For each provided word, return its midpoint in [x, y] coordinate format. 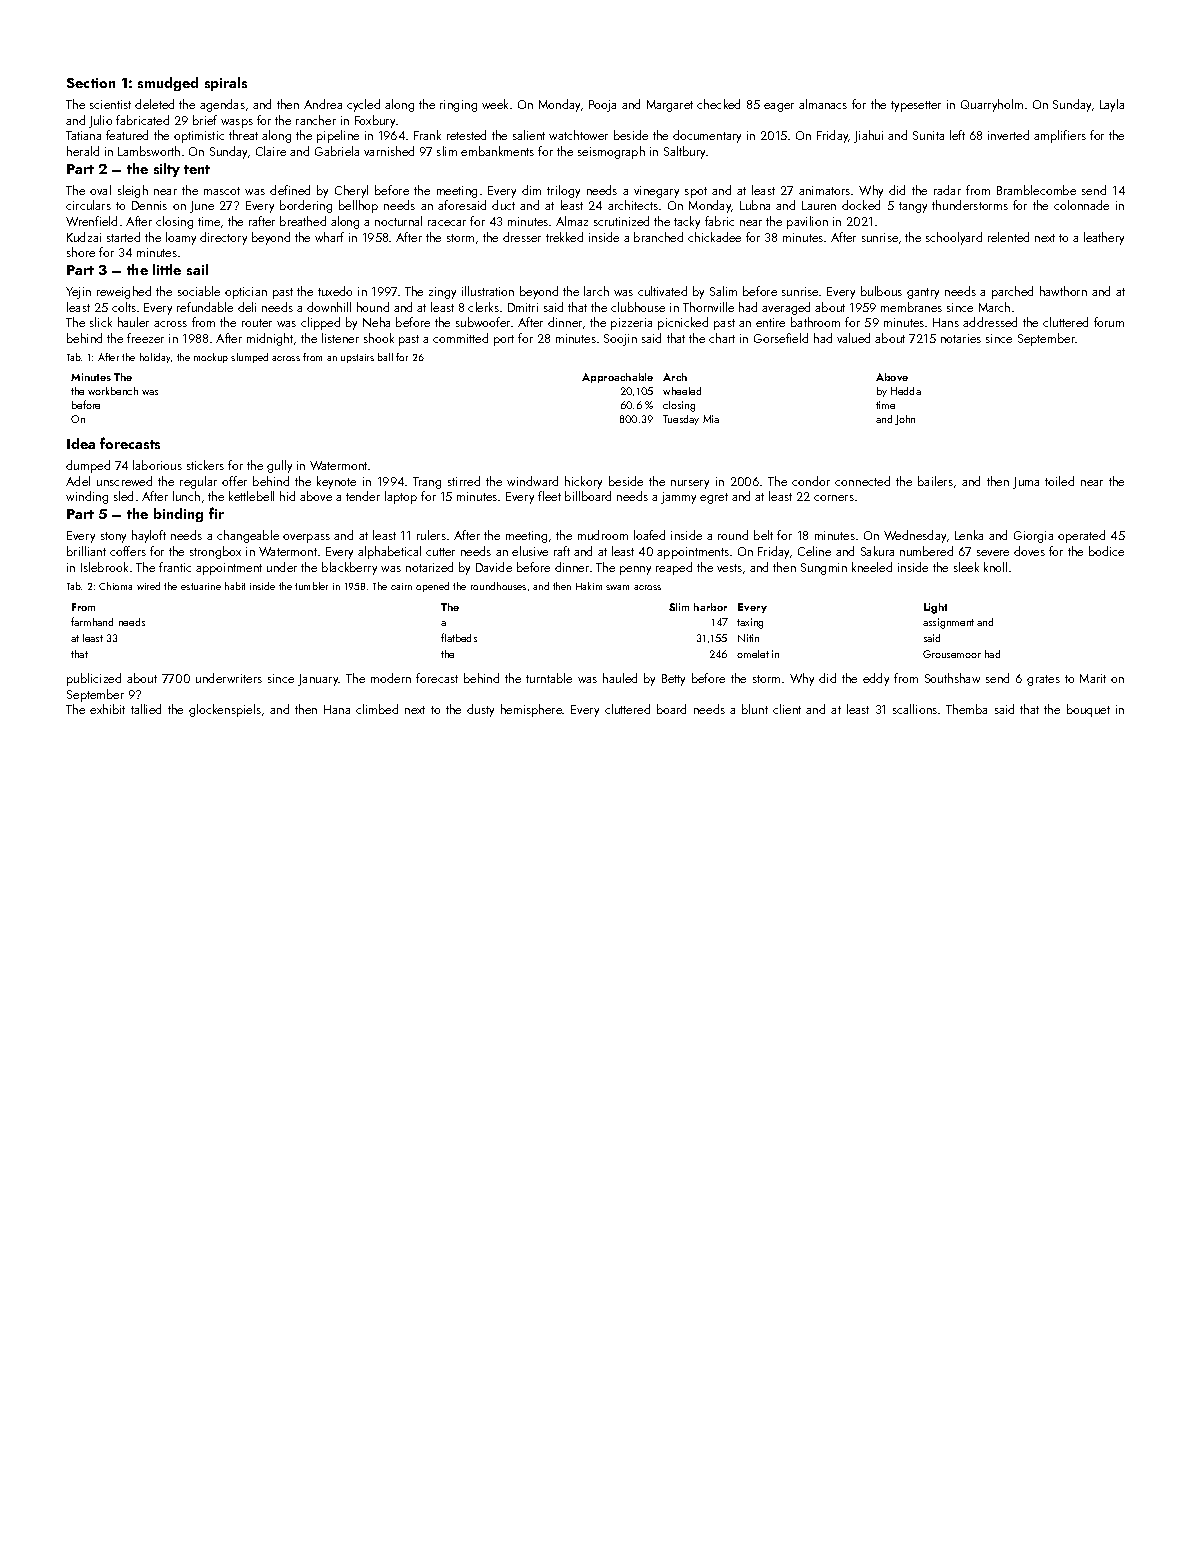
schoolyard [954, 238]
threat [243, 135]
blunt [755, 709]
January [318, 680]
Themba [966, 709]
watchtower [578, 135]
